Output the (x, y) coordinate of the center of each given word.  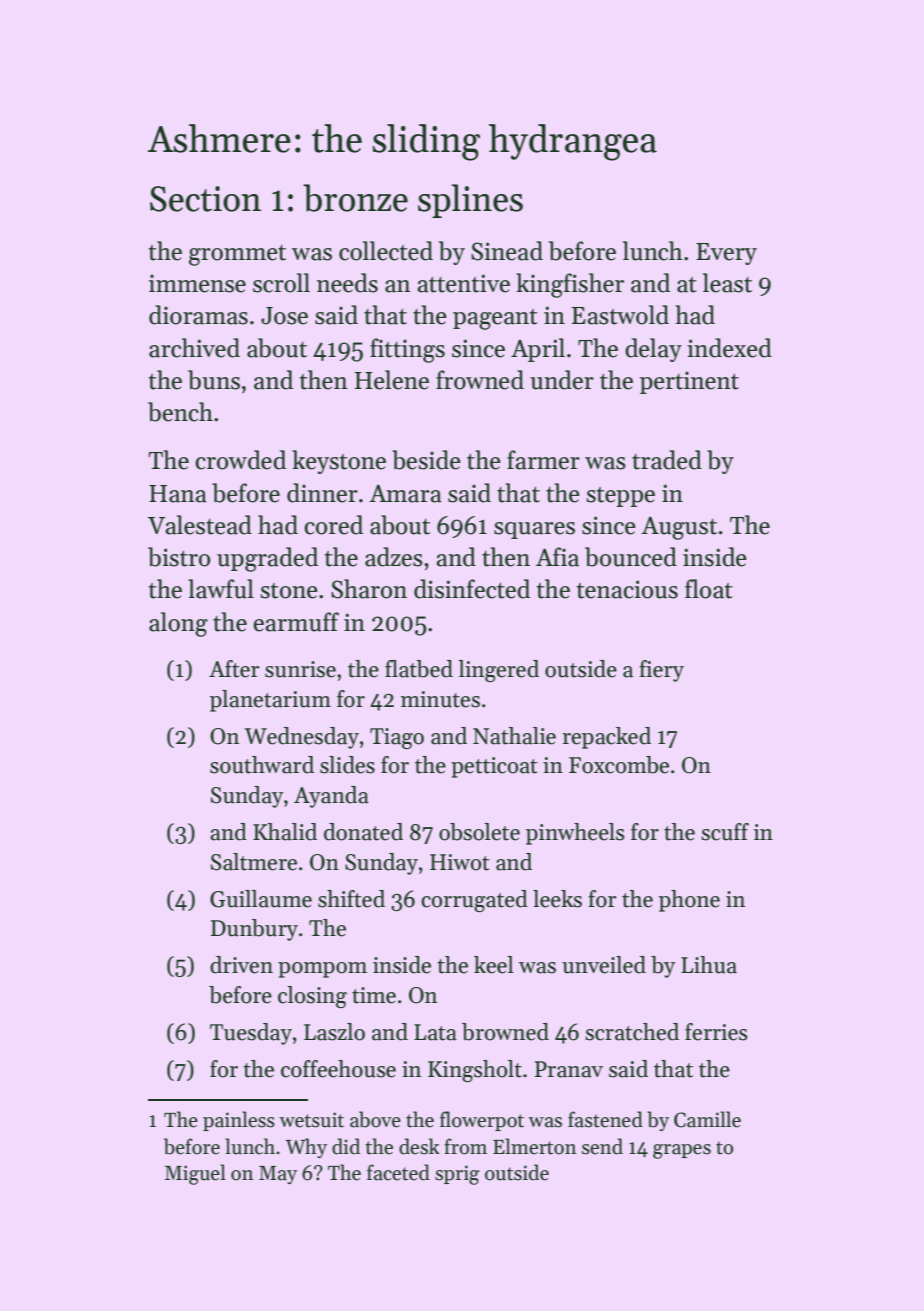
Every (726, 254)
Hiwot (460, 862)
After (234, 669)
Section (205, 199)
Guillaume (261, 899)
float (708, 589)
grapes (682, 1151)
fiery (661, 671)
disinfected (472, 589)
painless (239, 1121)
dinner (322, 493)
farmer (543, 460)
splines (470, 201)
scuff (725, 832)
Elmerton (534, 1146)
